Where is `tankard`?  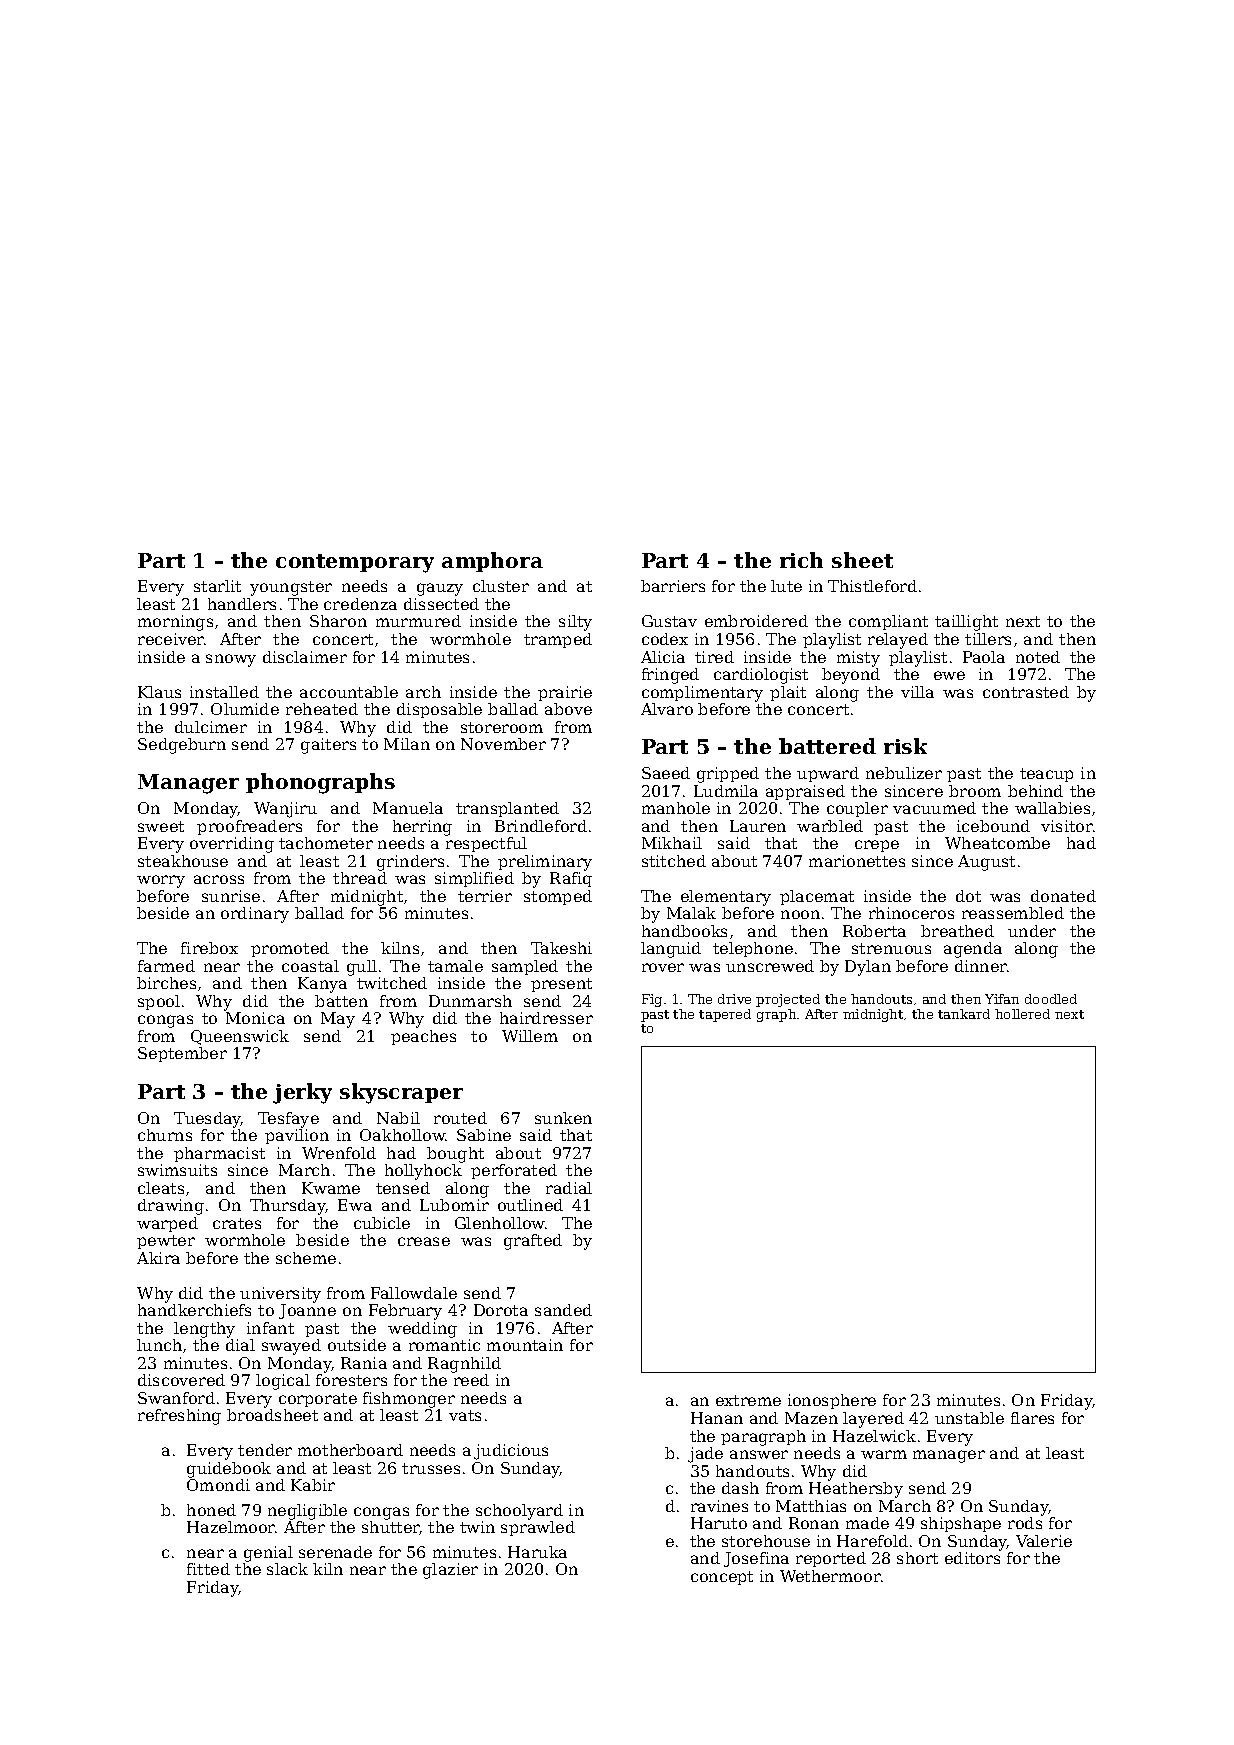 tankard is located at coordinates (964, 1014).
